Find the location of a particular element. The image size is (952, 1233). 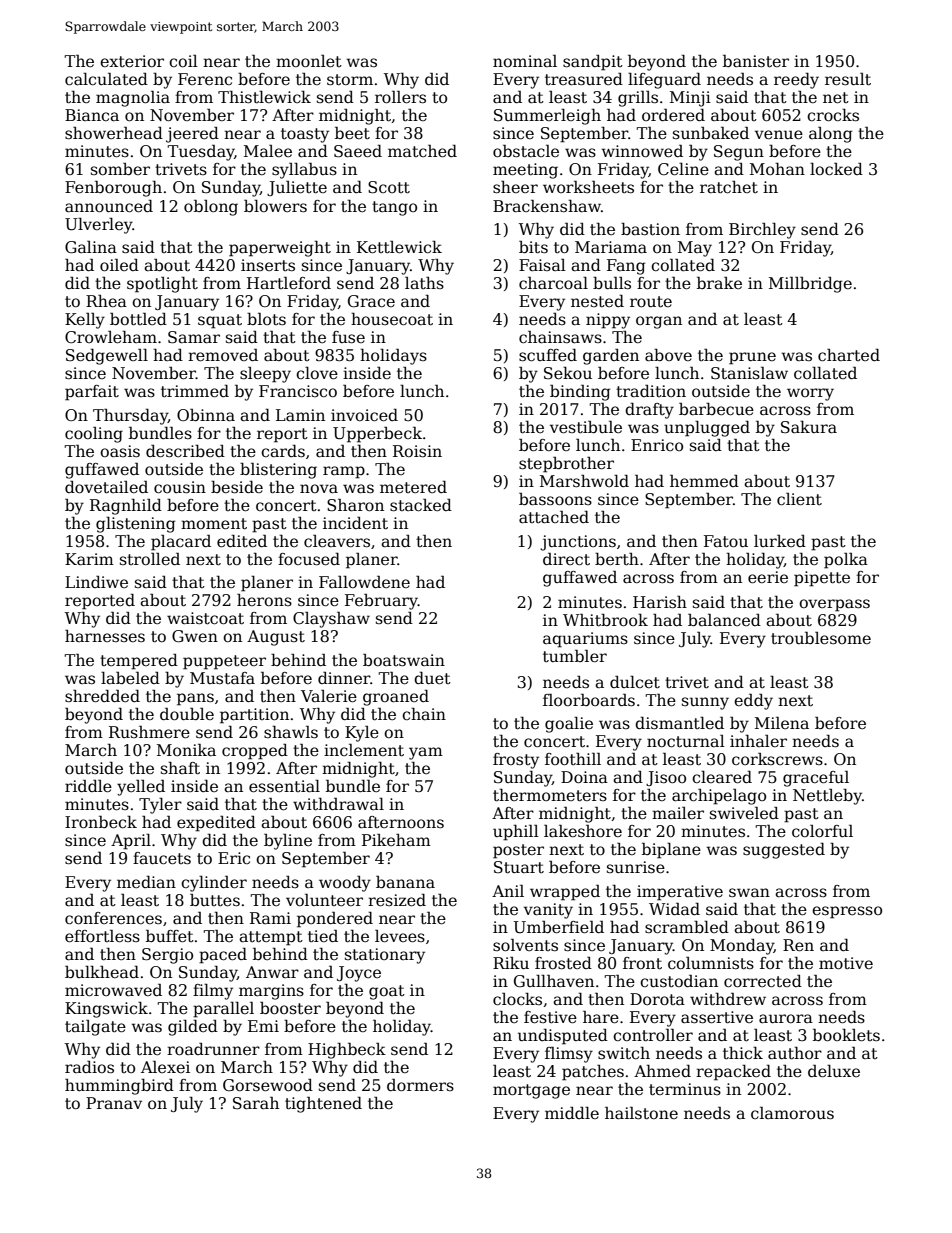

May is located at coordinates (695, 249).
